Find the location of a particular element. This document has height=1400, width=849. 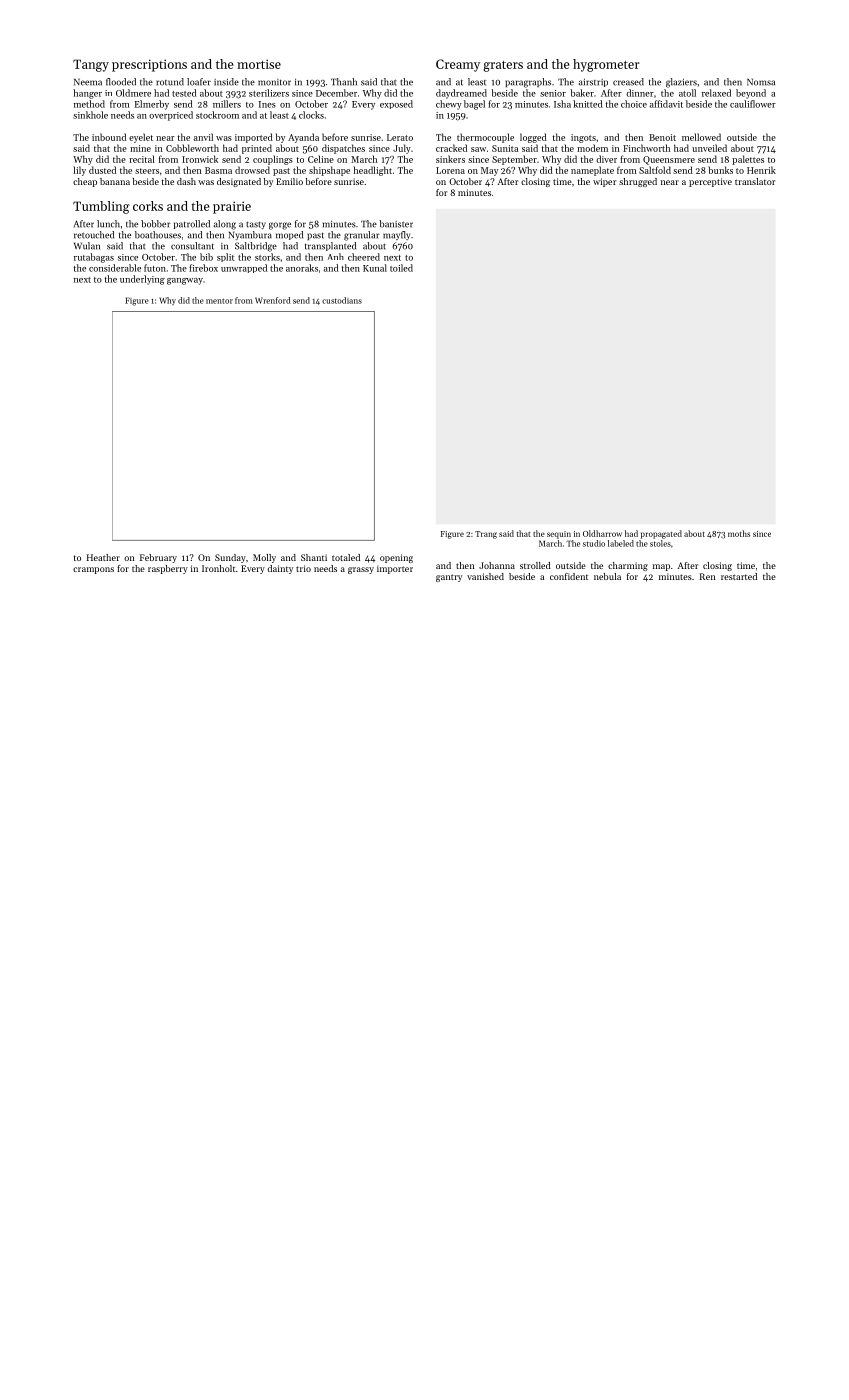

shrugged is located at coordinates (638, 182).
